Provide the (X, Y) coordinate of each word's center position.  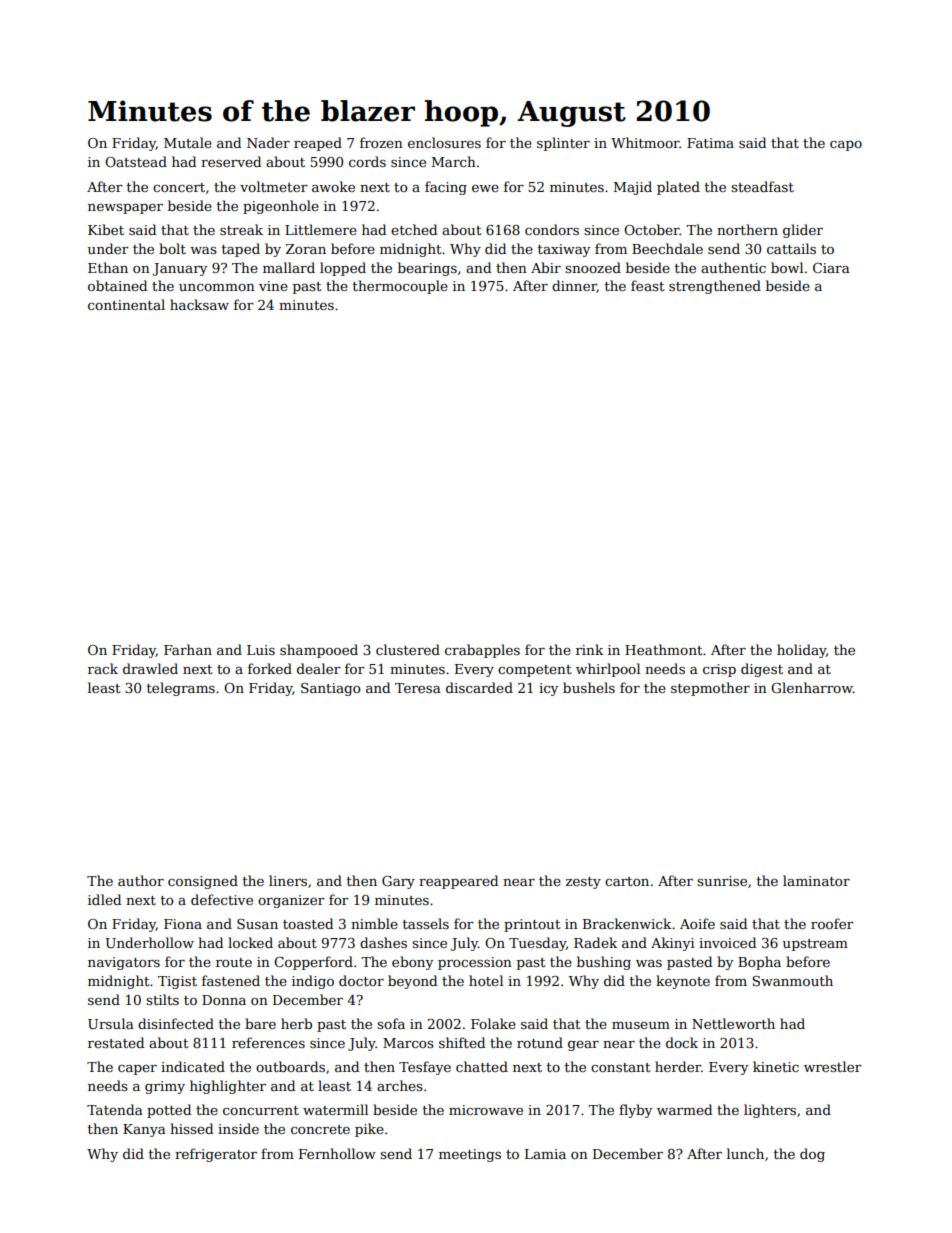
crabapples (482, 651)
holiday (801, 651)
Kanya (144, 1130)
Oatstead (136, 161)
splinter (563, 144)
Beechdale (667, 248)
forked (270, 668)
